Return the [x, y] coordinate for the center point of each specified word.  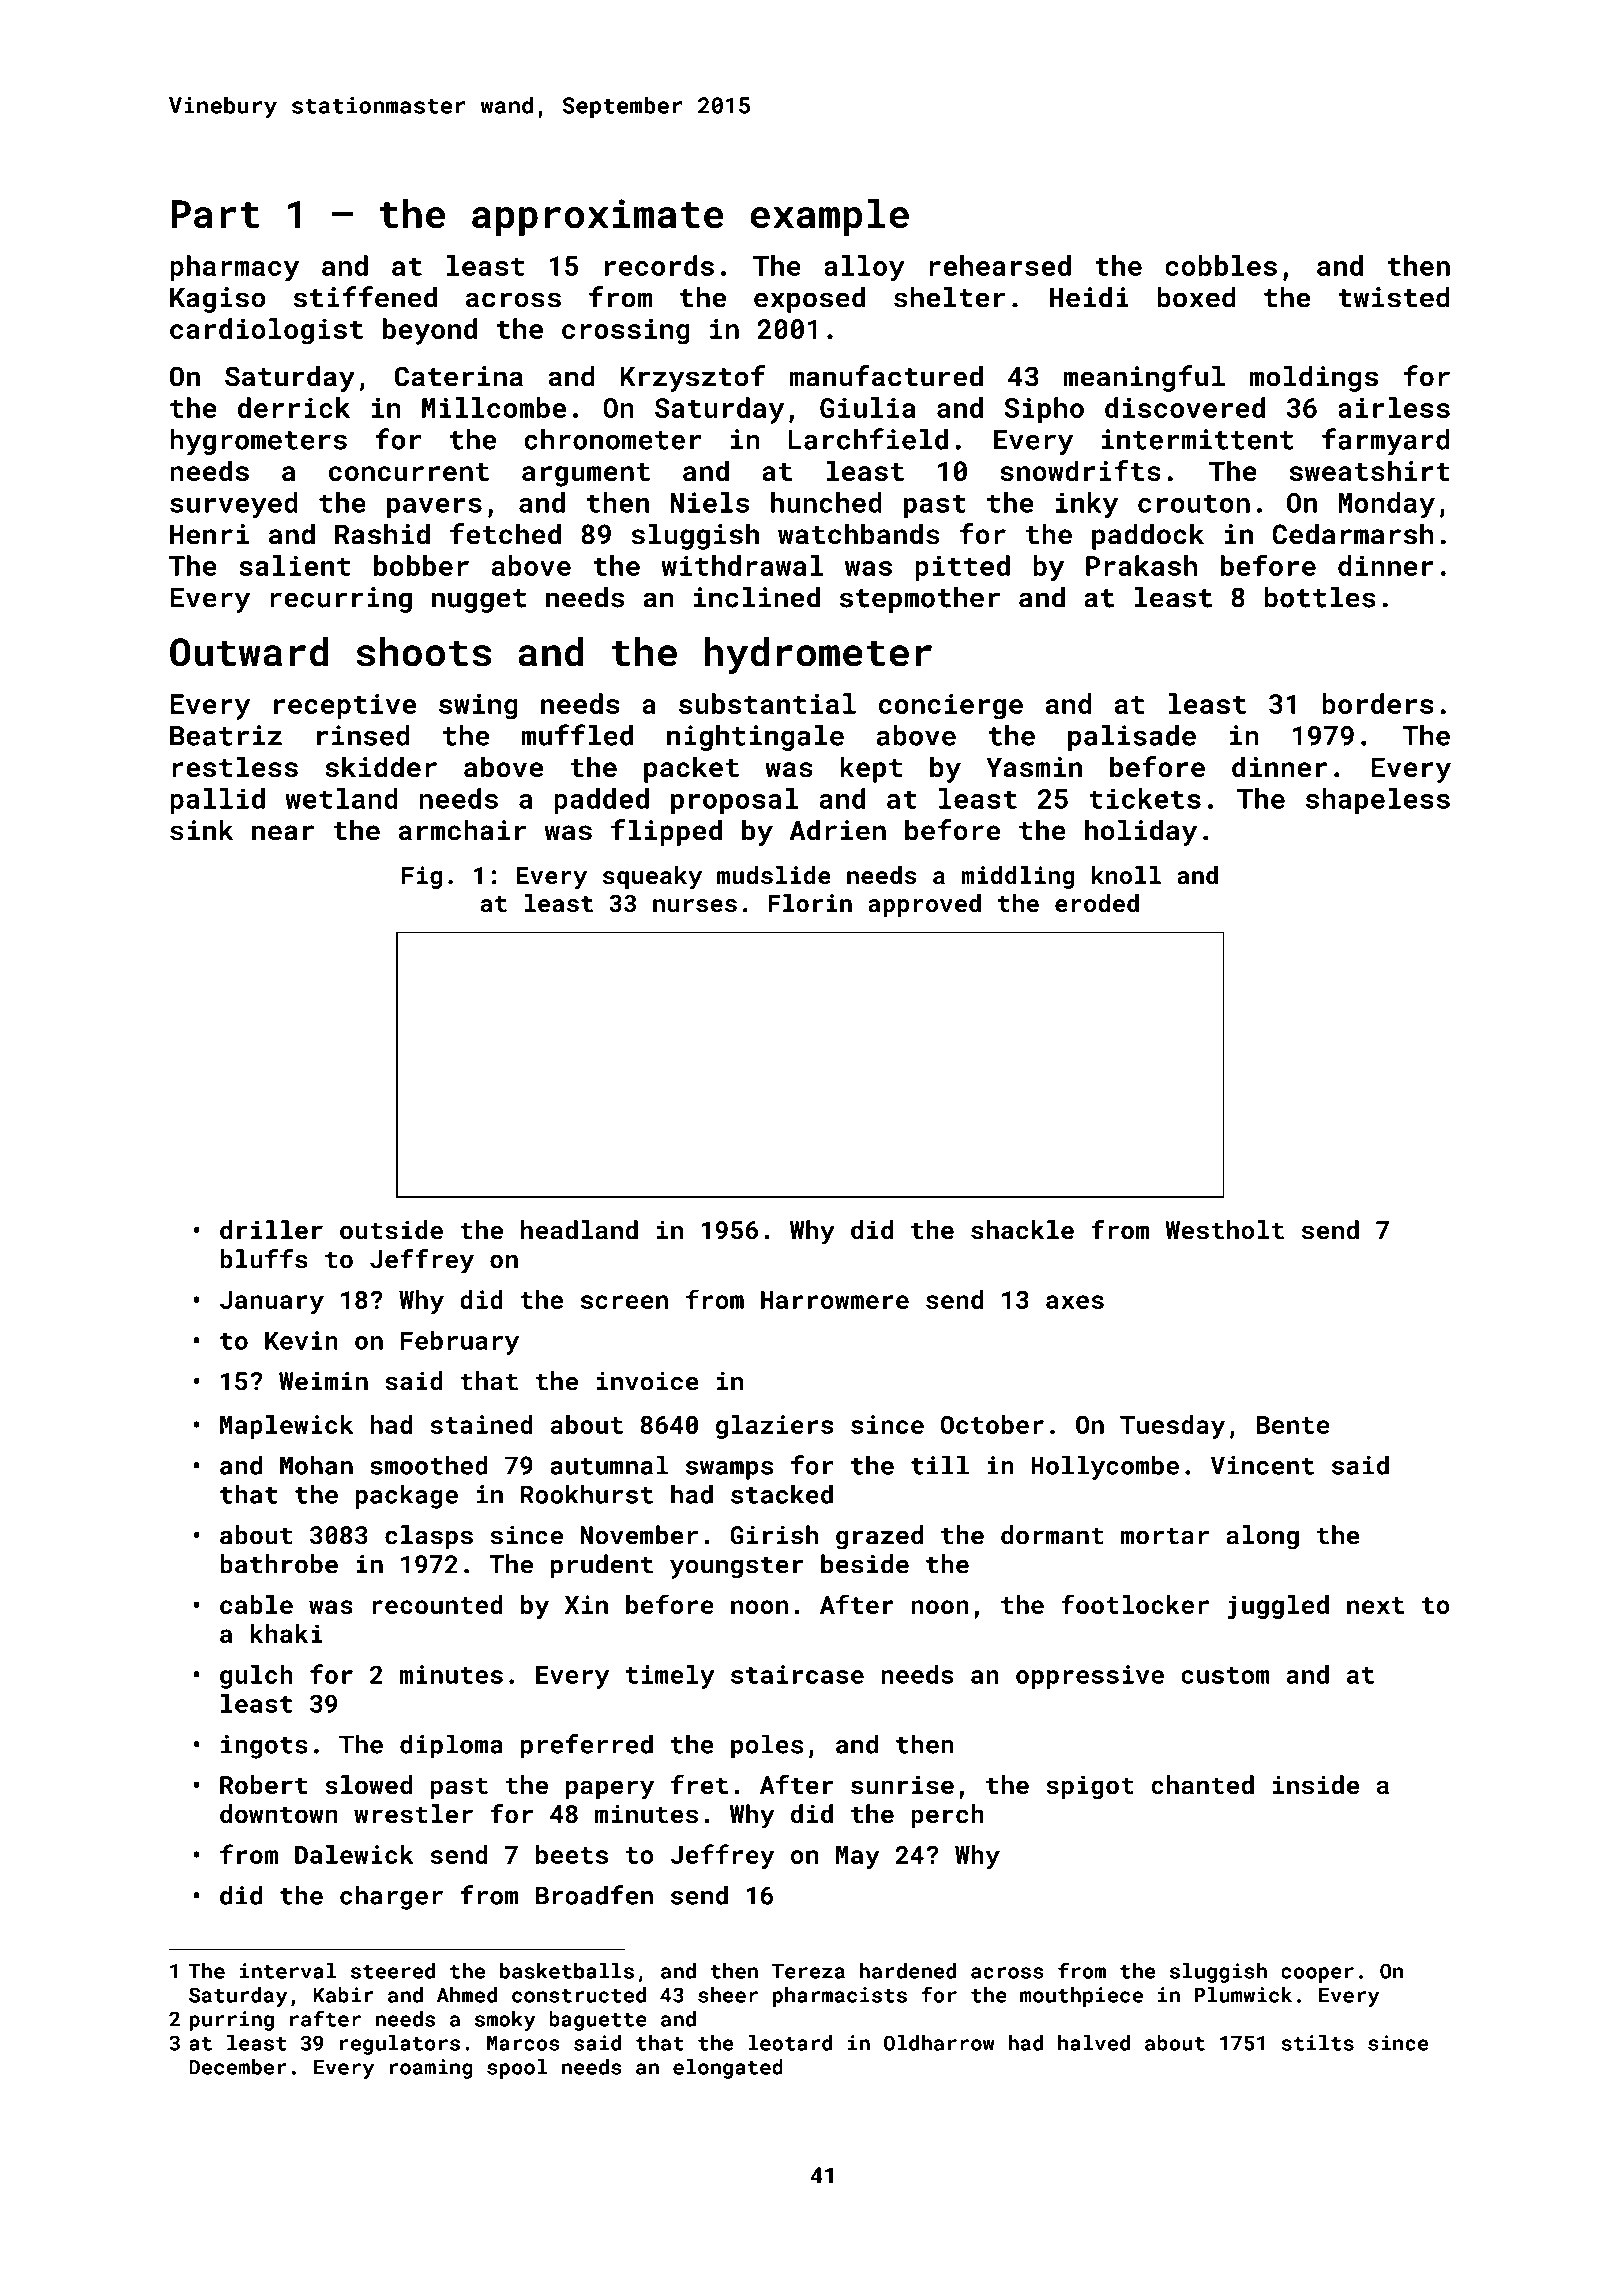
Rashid [382, 534]
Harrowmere [835, 1300]
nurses [695, 905]
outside [391, 1230]
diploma [451, 1746]
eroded [1097, 903]
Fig [422, 877]
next [1375, 1605]
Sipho [1044, 410]
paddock [1148, 536]
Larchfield [868, 439]
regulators [400, 2045]
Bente [1293, 1425]
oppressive [1090, 1677]
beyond [430, 331]
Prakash [1141, 565]
